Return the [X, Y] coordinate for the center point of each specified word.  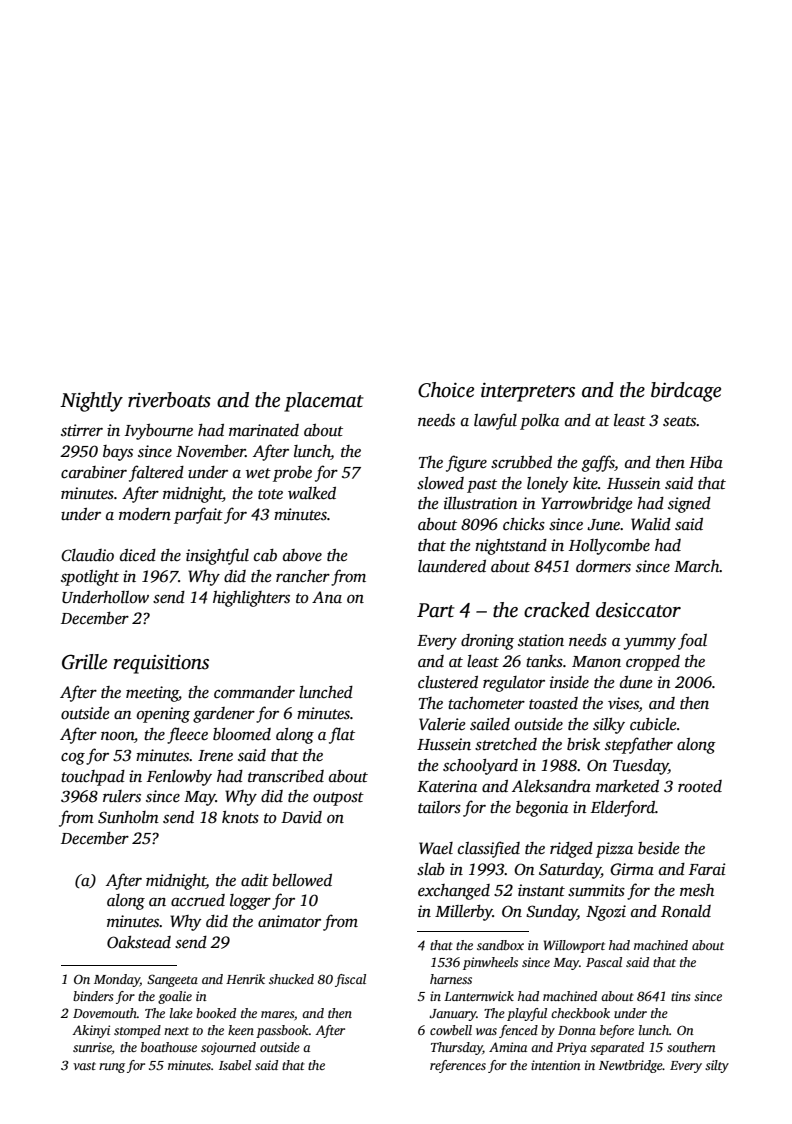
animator [289, 921]
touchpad [93, 778]
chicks [524, 524]
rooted [700, 786]
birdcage [686, 392]
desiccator [638, 610]
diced [138, 555]
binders [93, 996]
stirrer [82, 430]
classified [489, 849]
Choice [446, 390]
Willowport [574, 946]
